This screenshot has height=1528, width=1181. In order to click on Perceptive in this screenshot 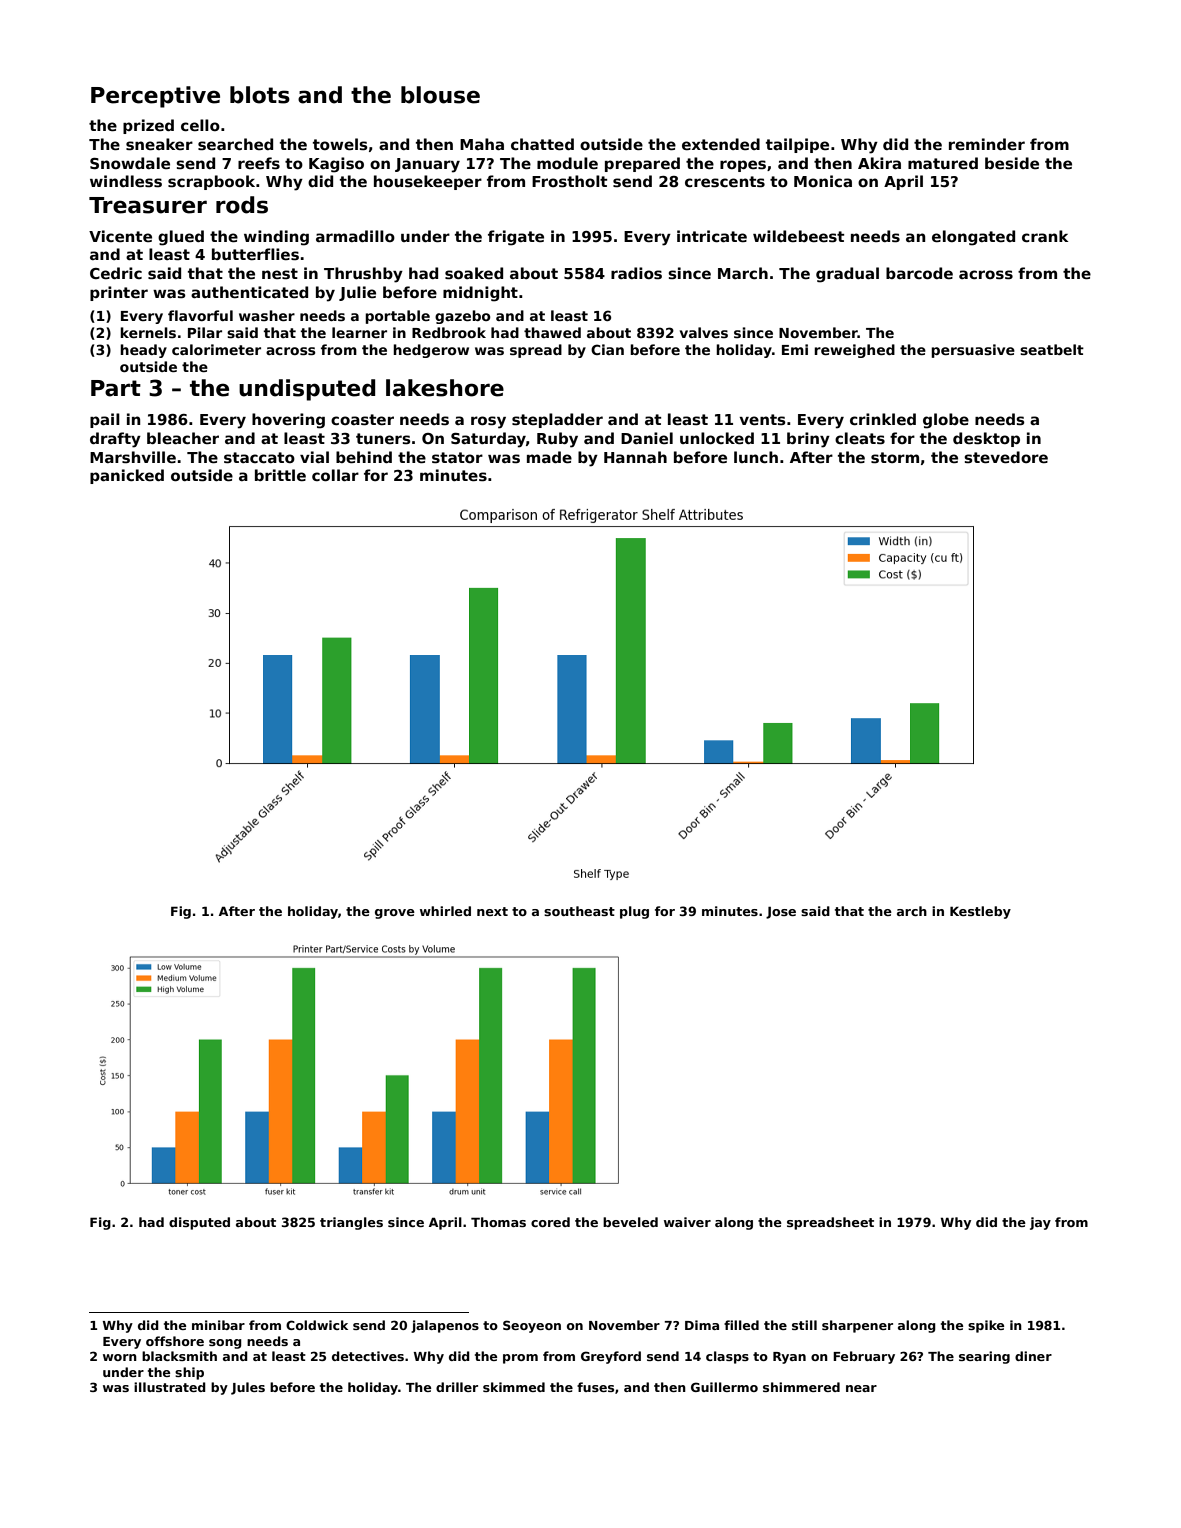, I will do `click(155, 97)`.
